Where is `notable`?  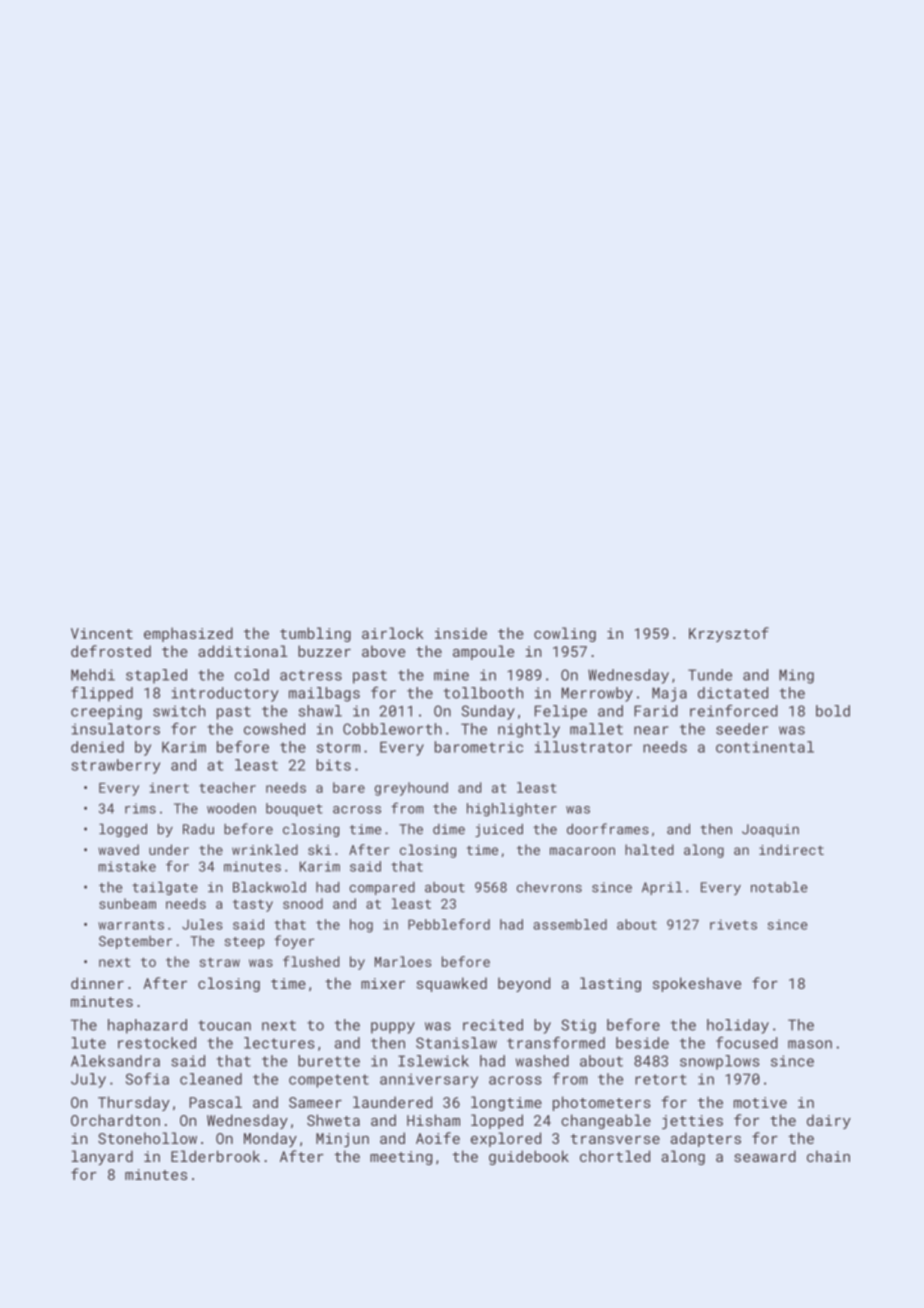
notable is located at coordinates (779, 887).
